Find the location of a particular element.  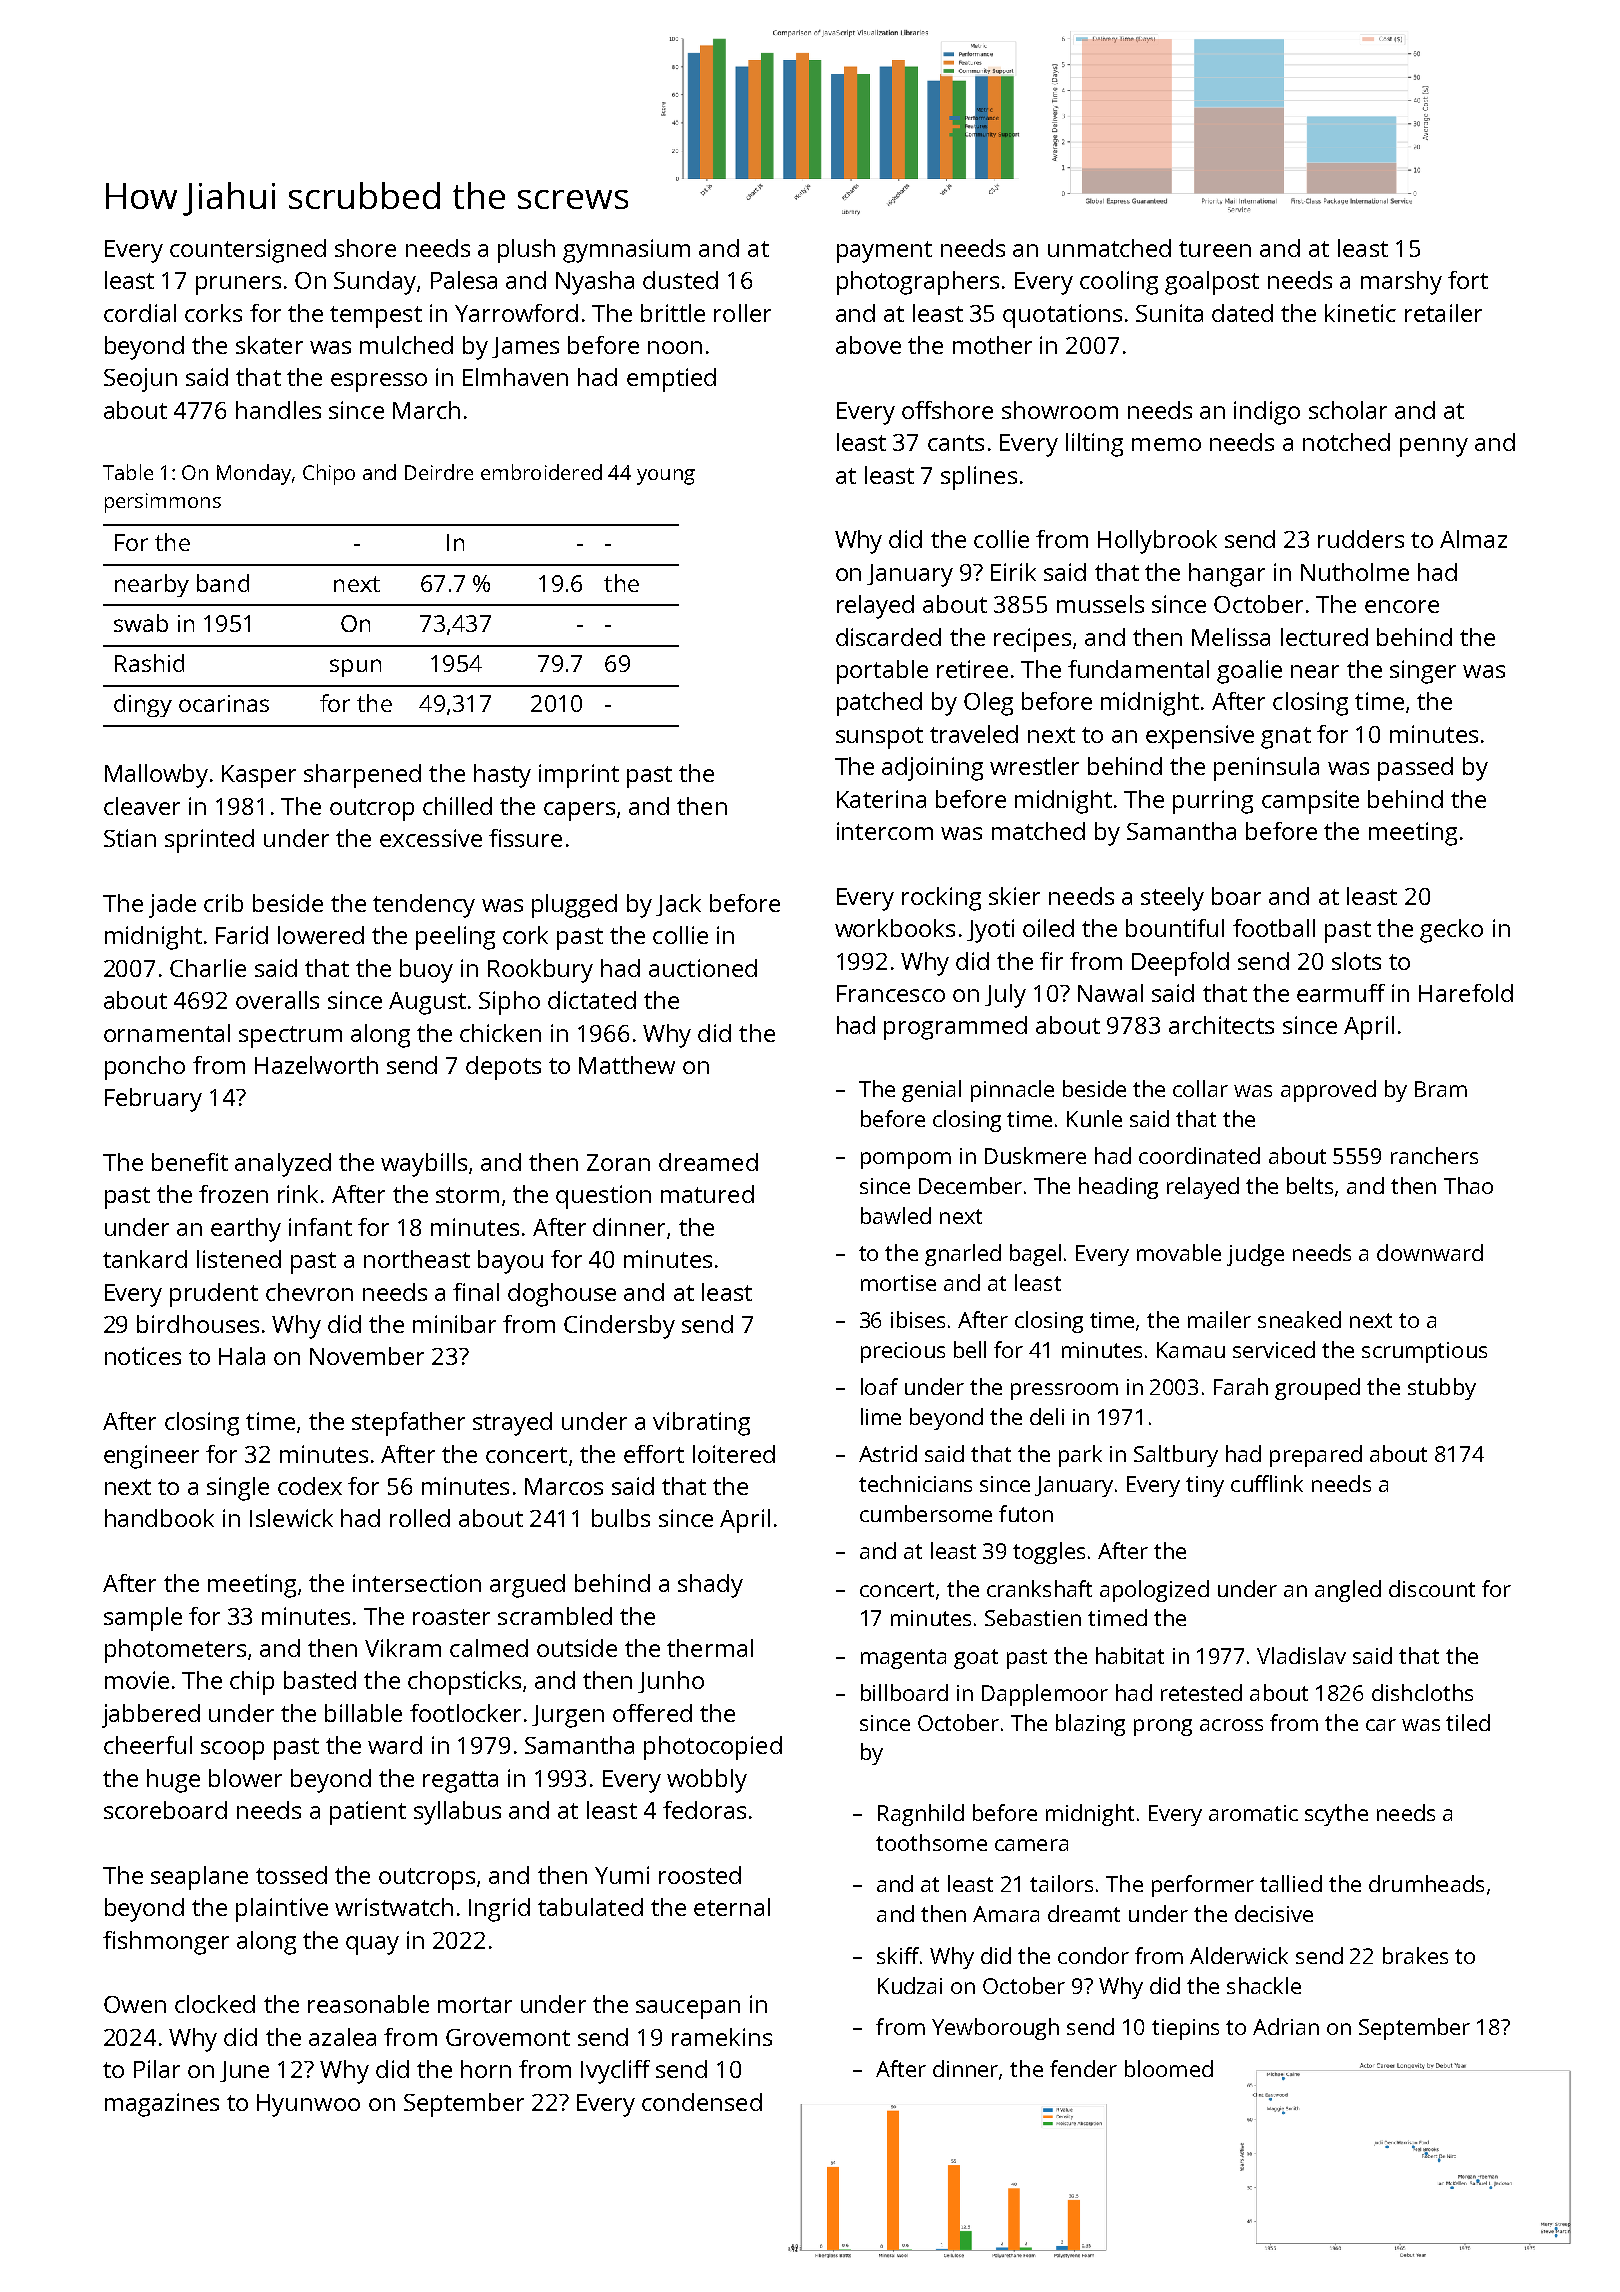

depots is located at coordinates (503, 1068).
